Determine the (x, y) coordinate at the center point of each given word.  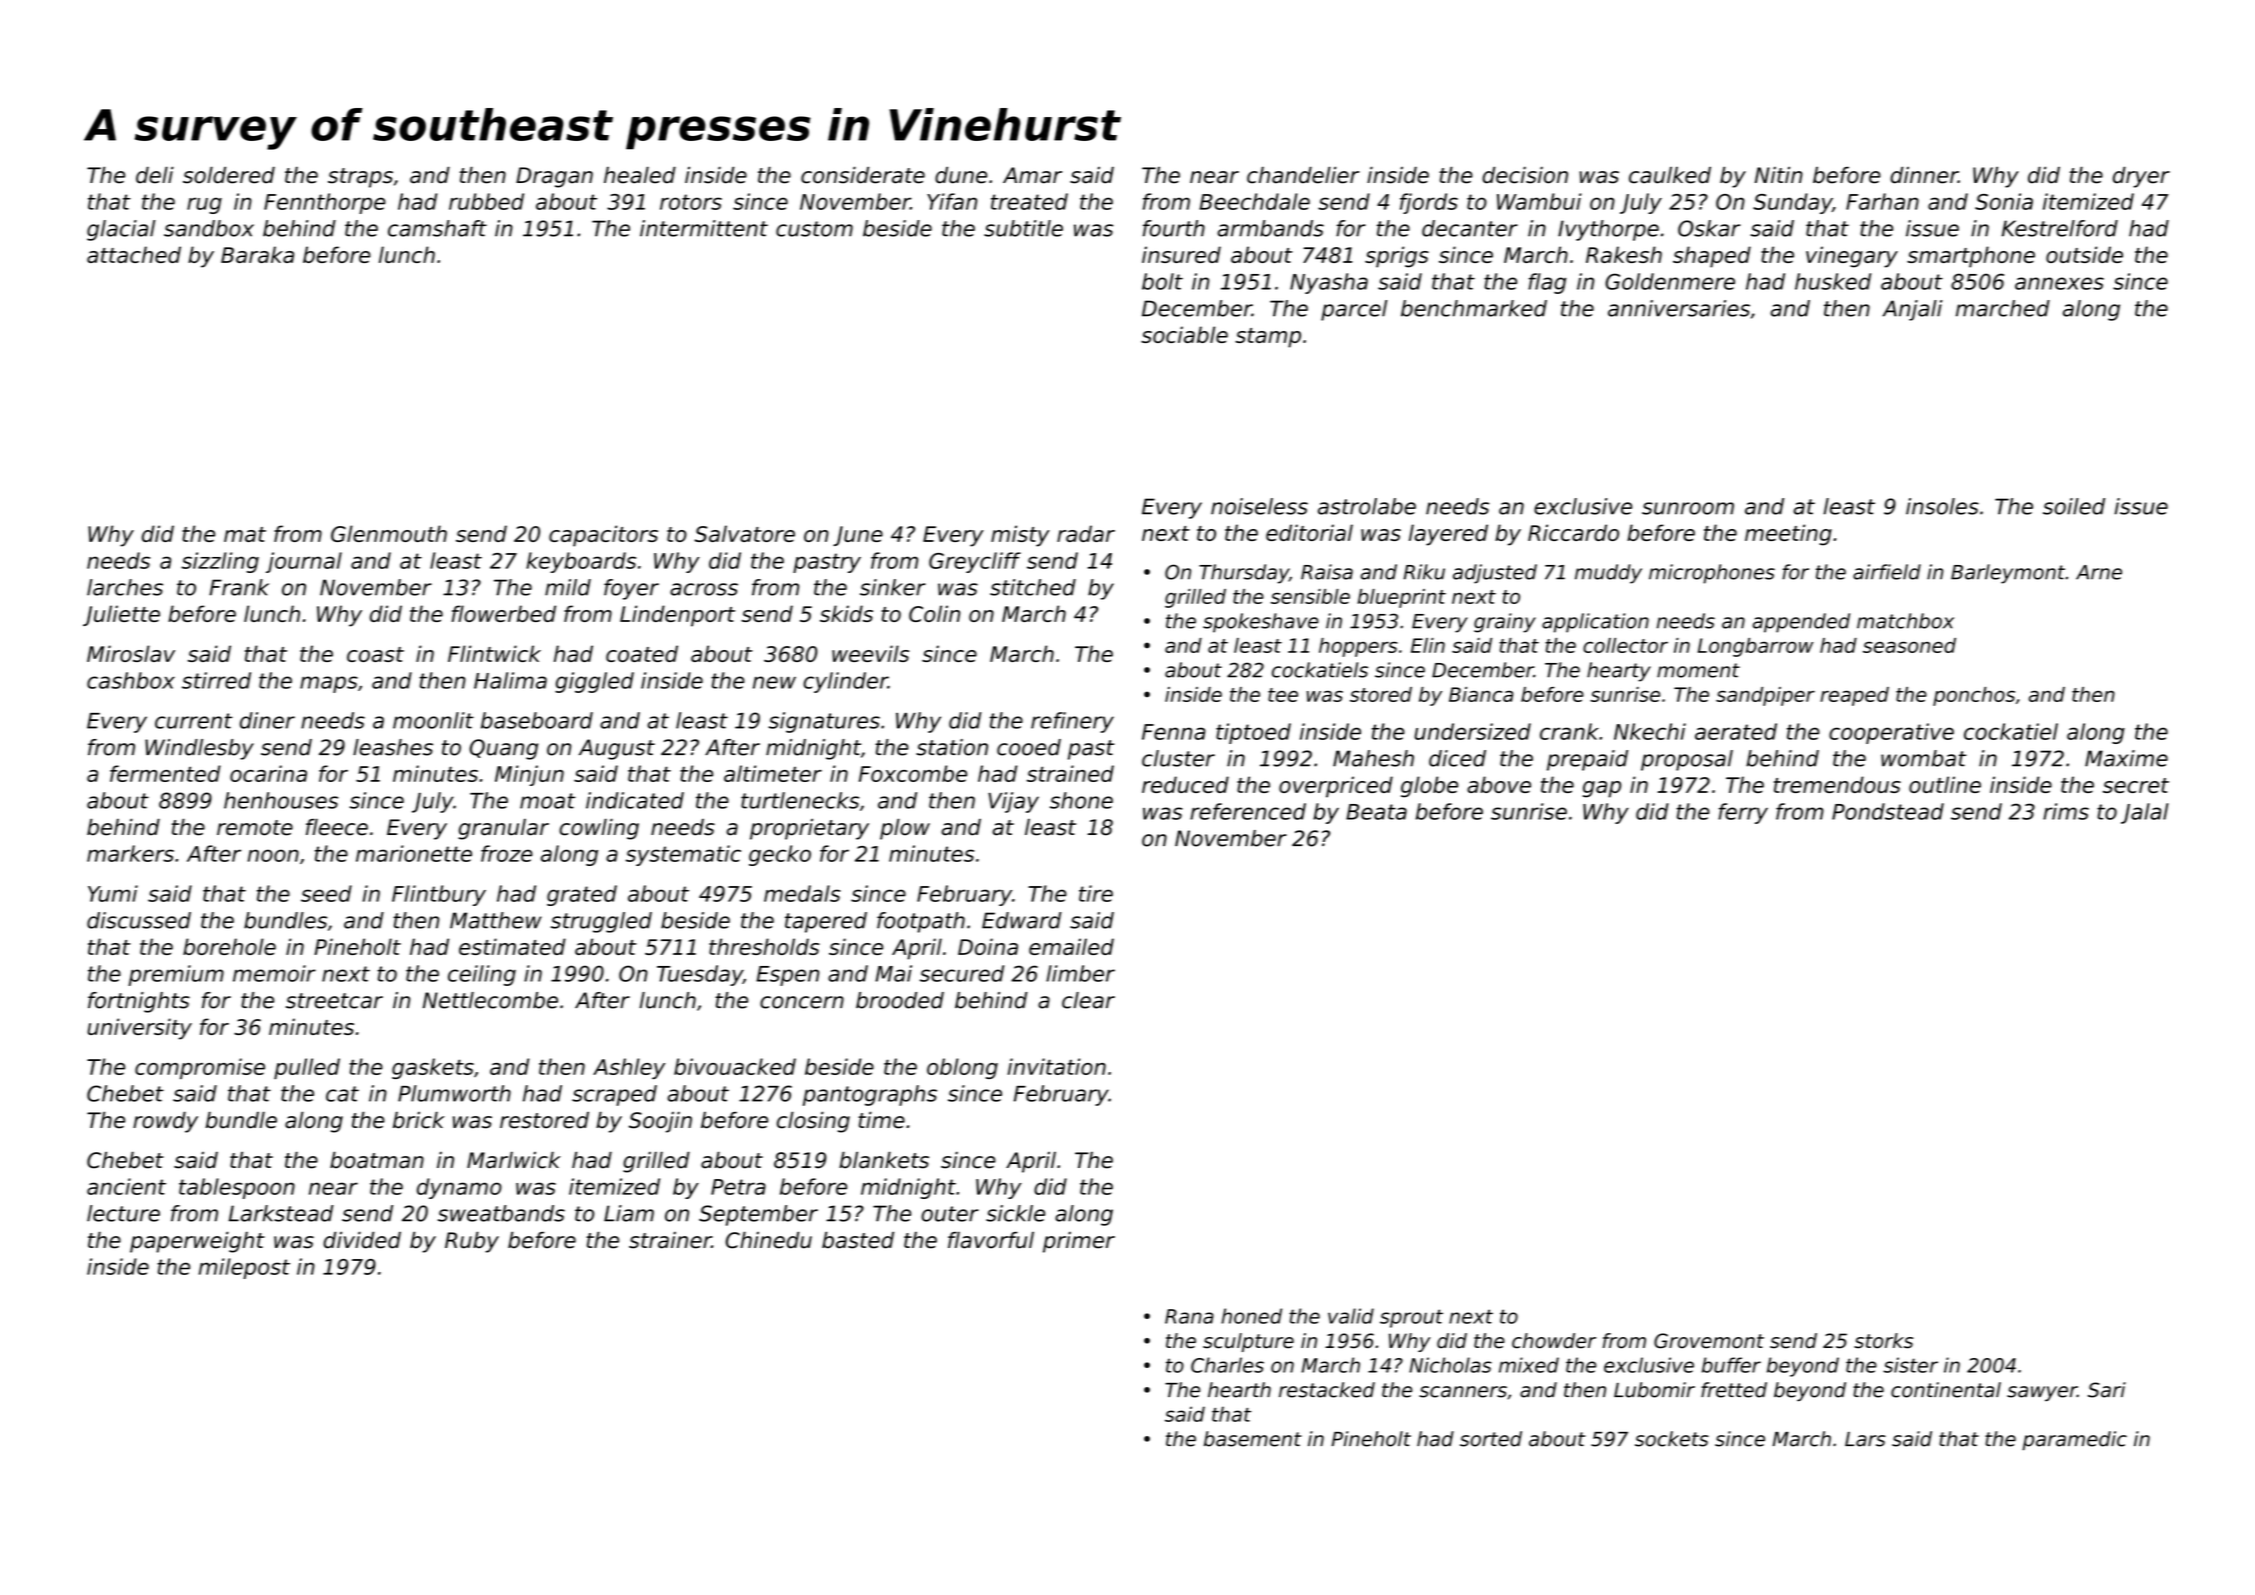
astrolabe (1367, 506)
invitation (1057, 1066)
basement (1253, 1439)
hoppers (1358, 647)
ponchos (1974, 696)
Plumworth (454, 1093)
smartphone (1971, 257)
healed (640, 175)
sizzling (220, 562)
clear (1088, 1000)
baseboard (537, 720)
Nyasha (1329, 283)
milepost (244, 1268)
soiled (2074, 506)
